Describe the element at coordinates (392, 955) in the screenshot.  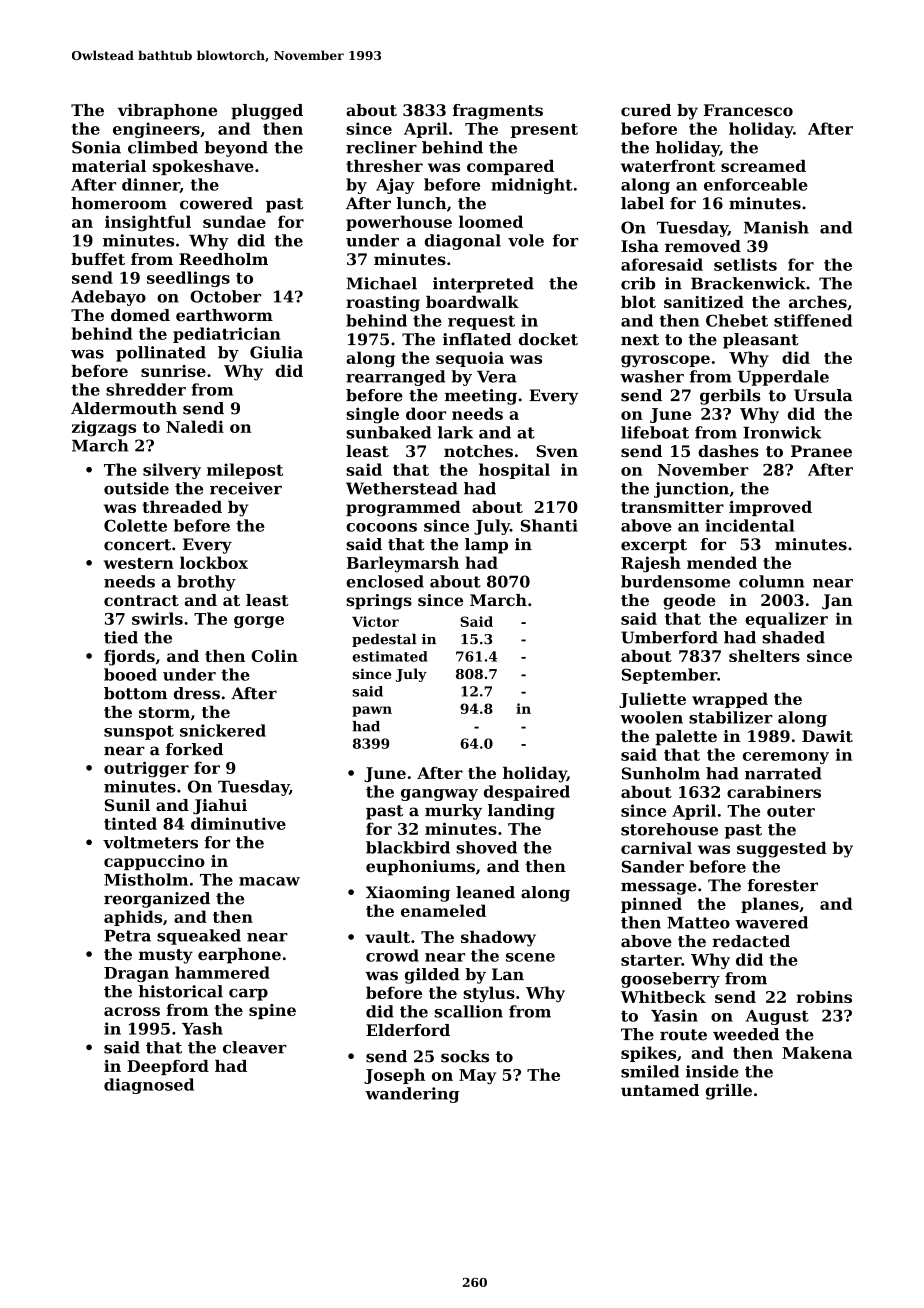
I see `crowd` at that location.
